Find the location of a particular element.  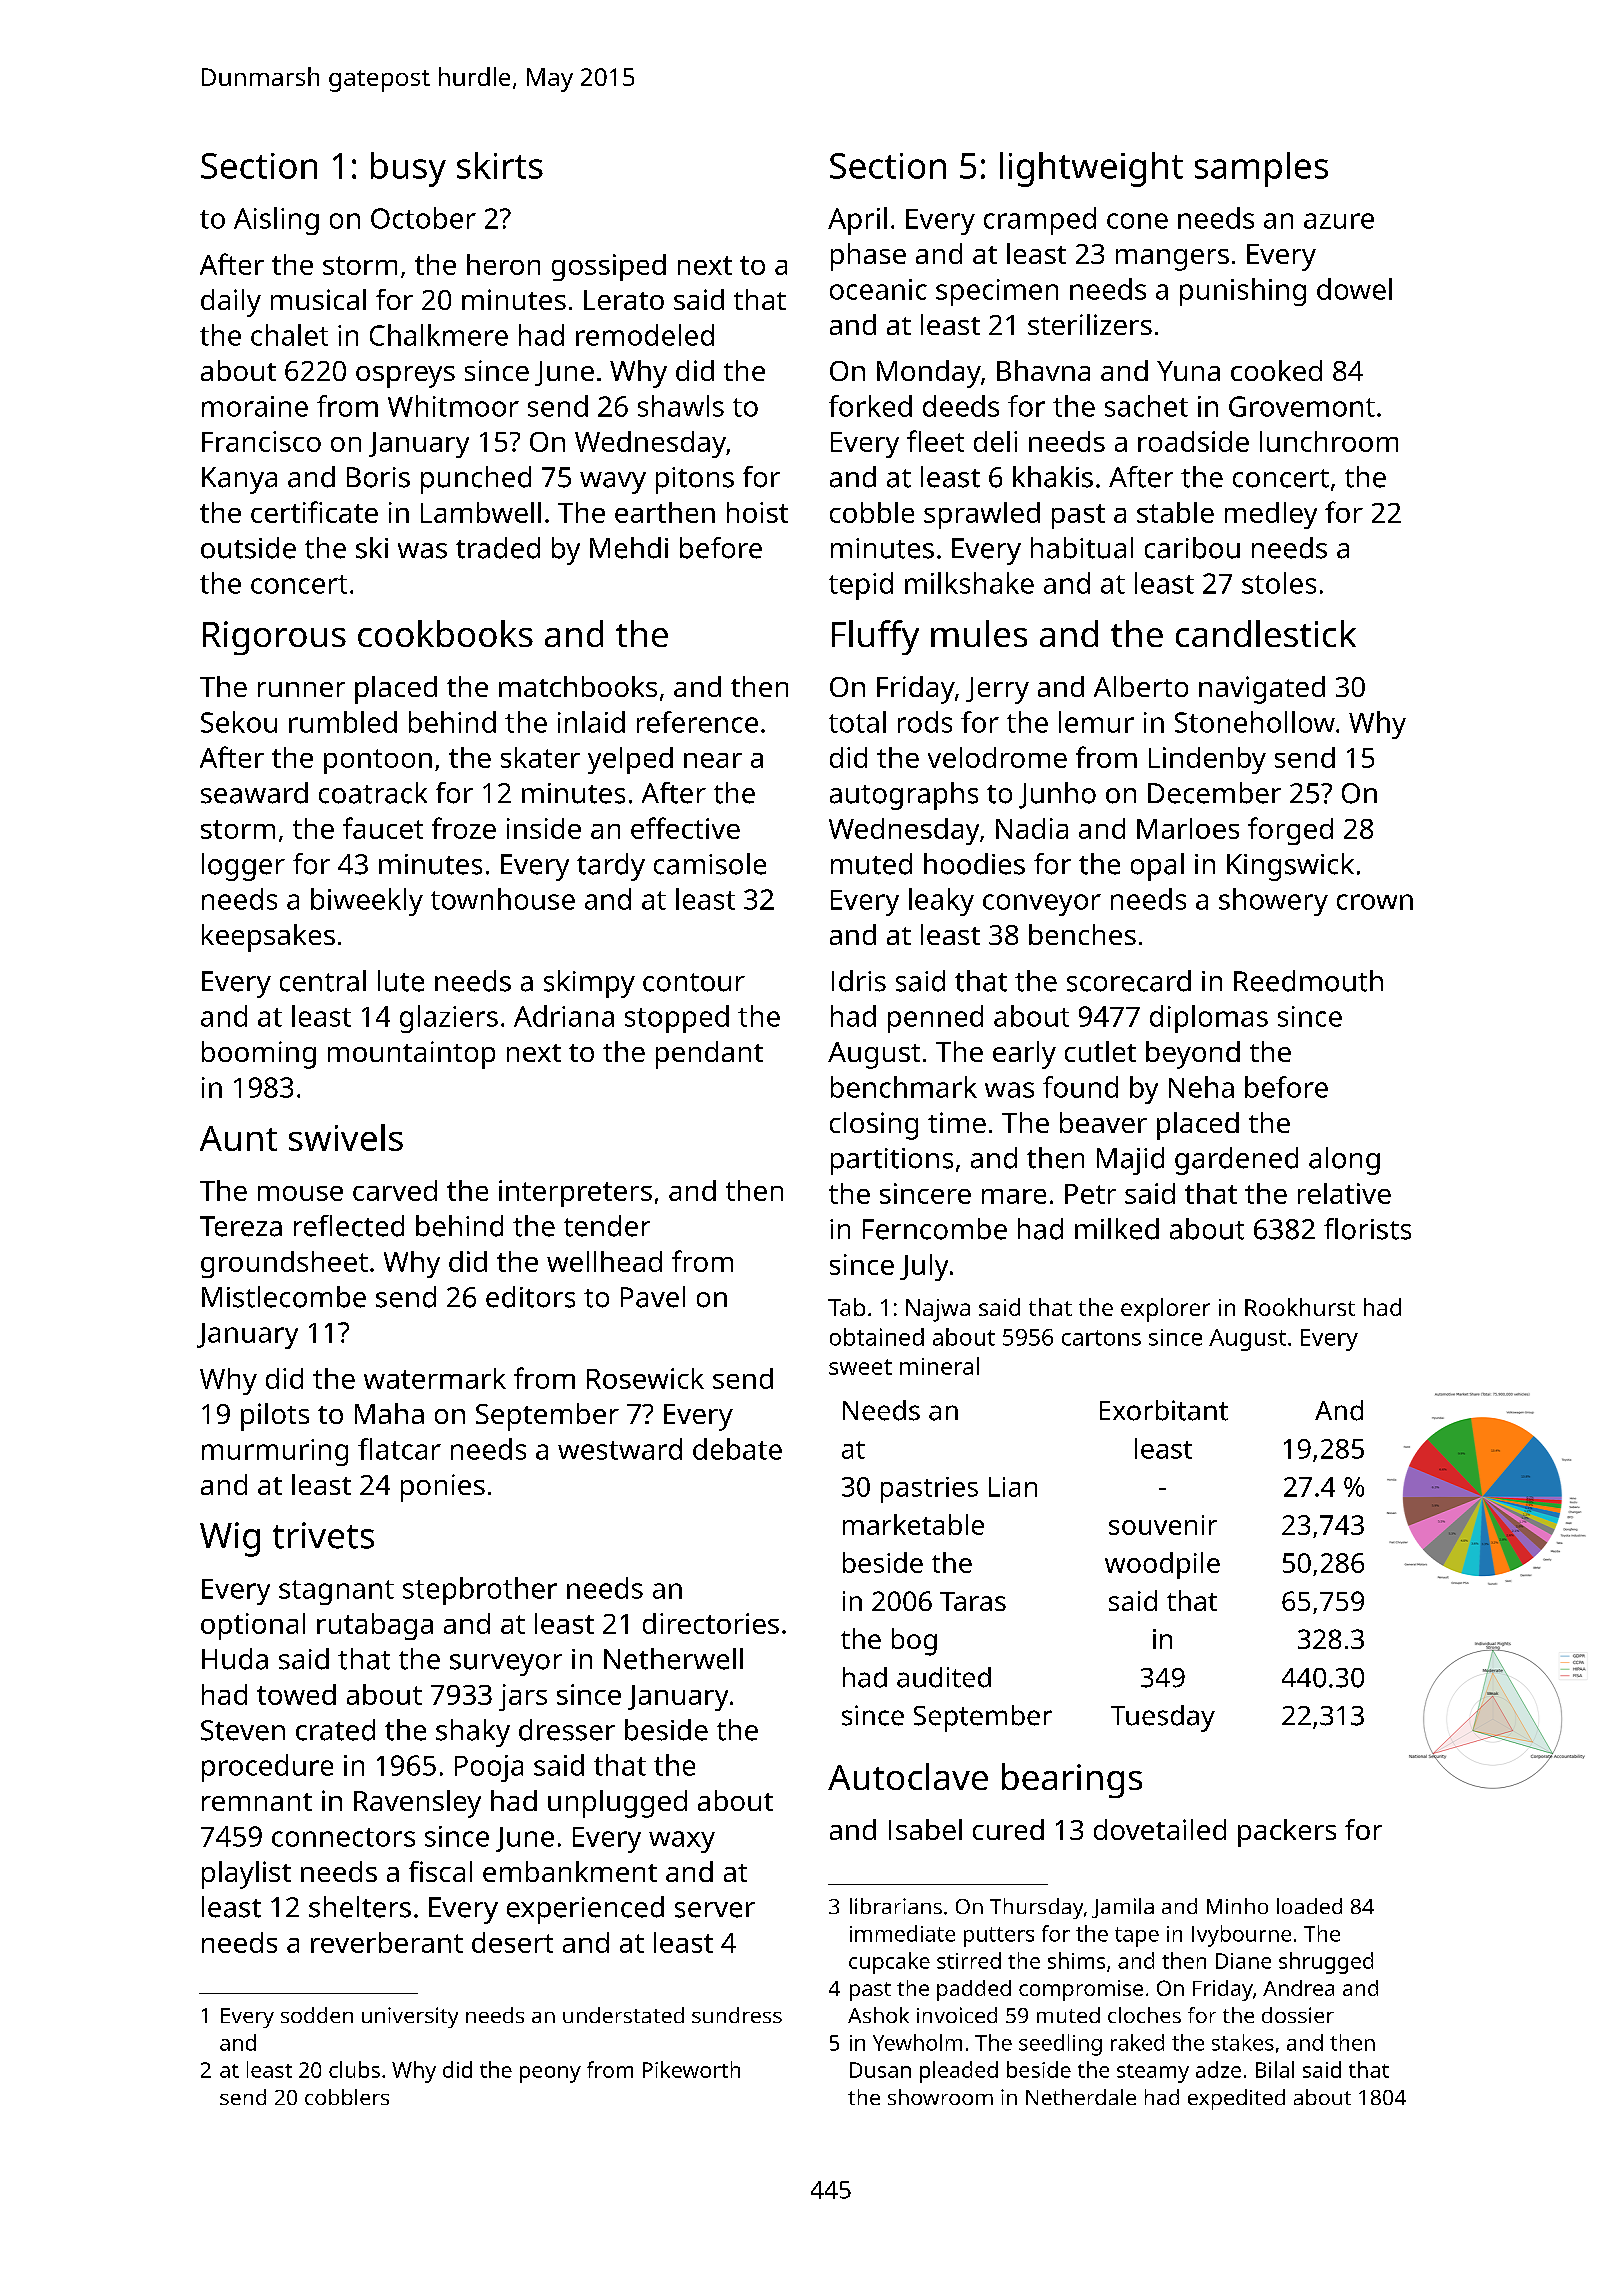

Pikeworth is located at coordinates (691, 2069).
